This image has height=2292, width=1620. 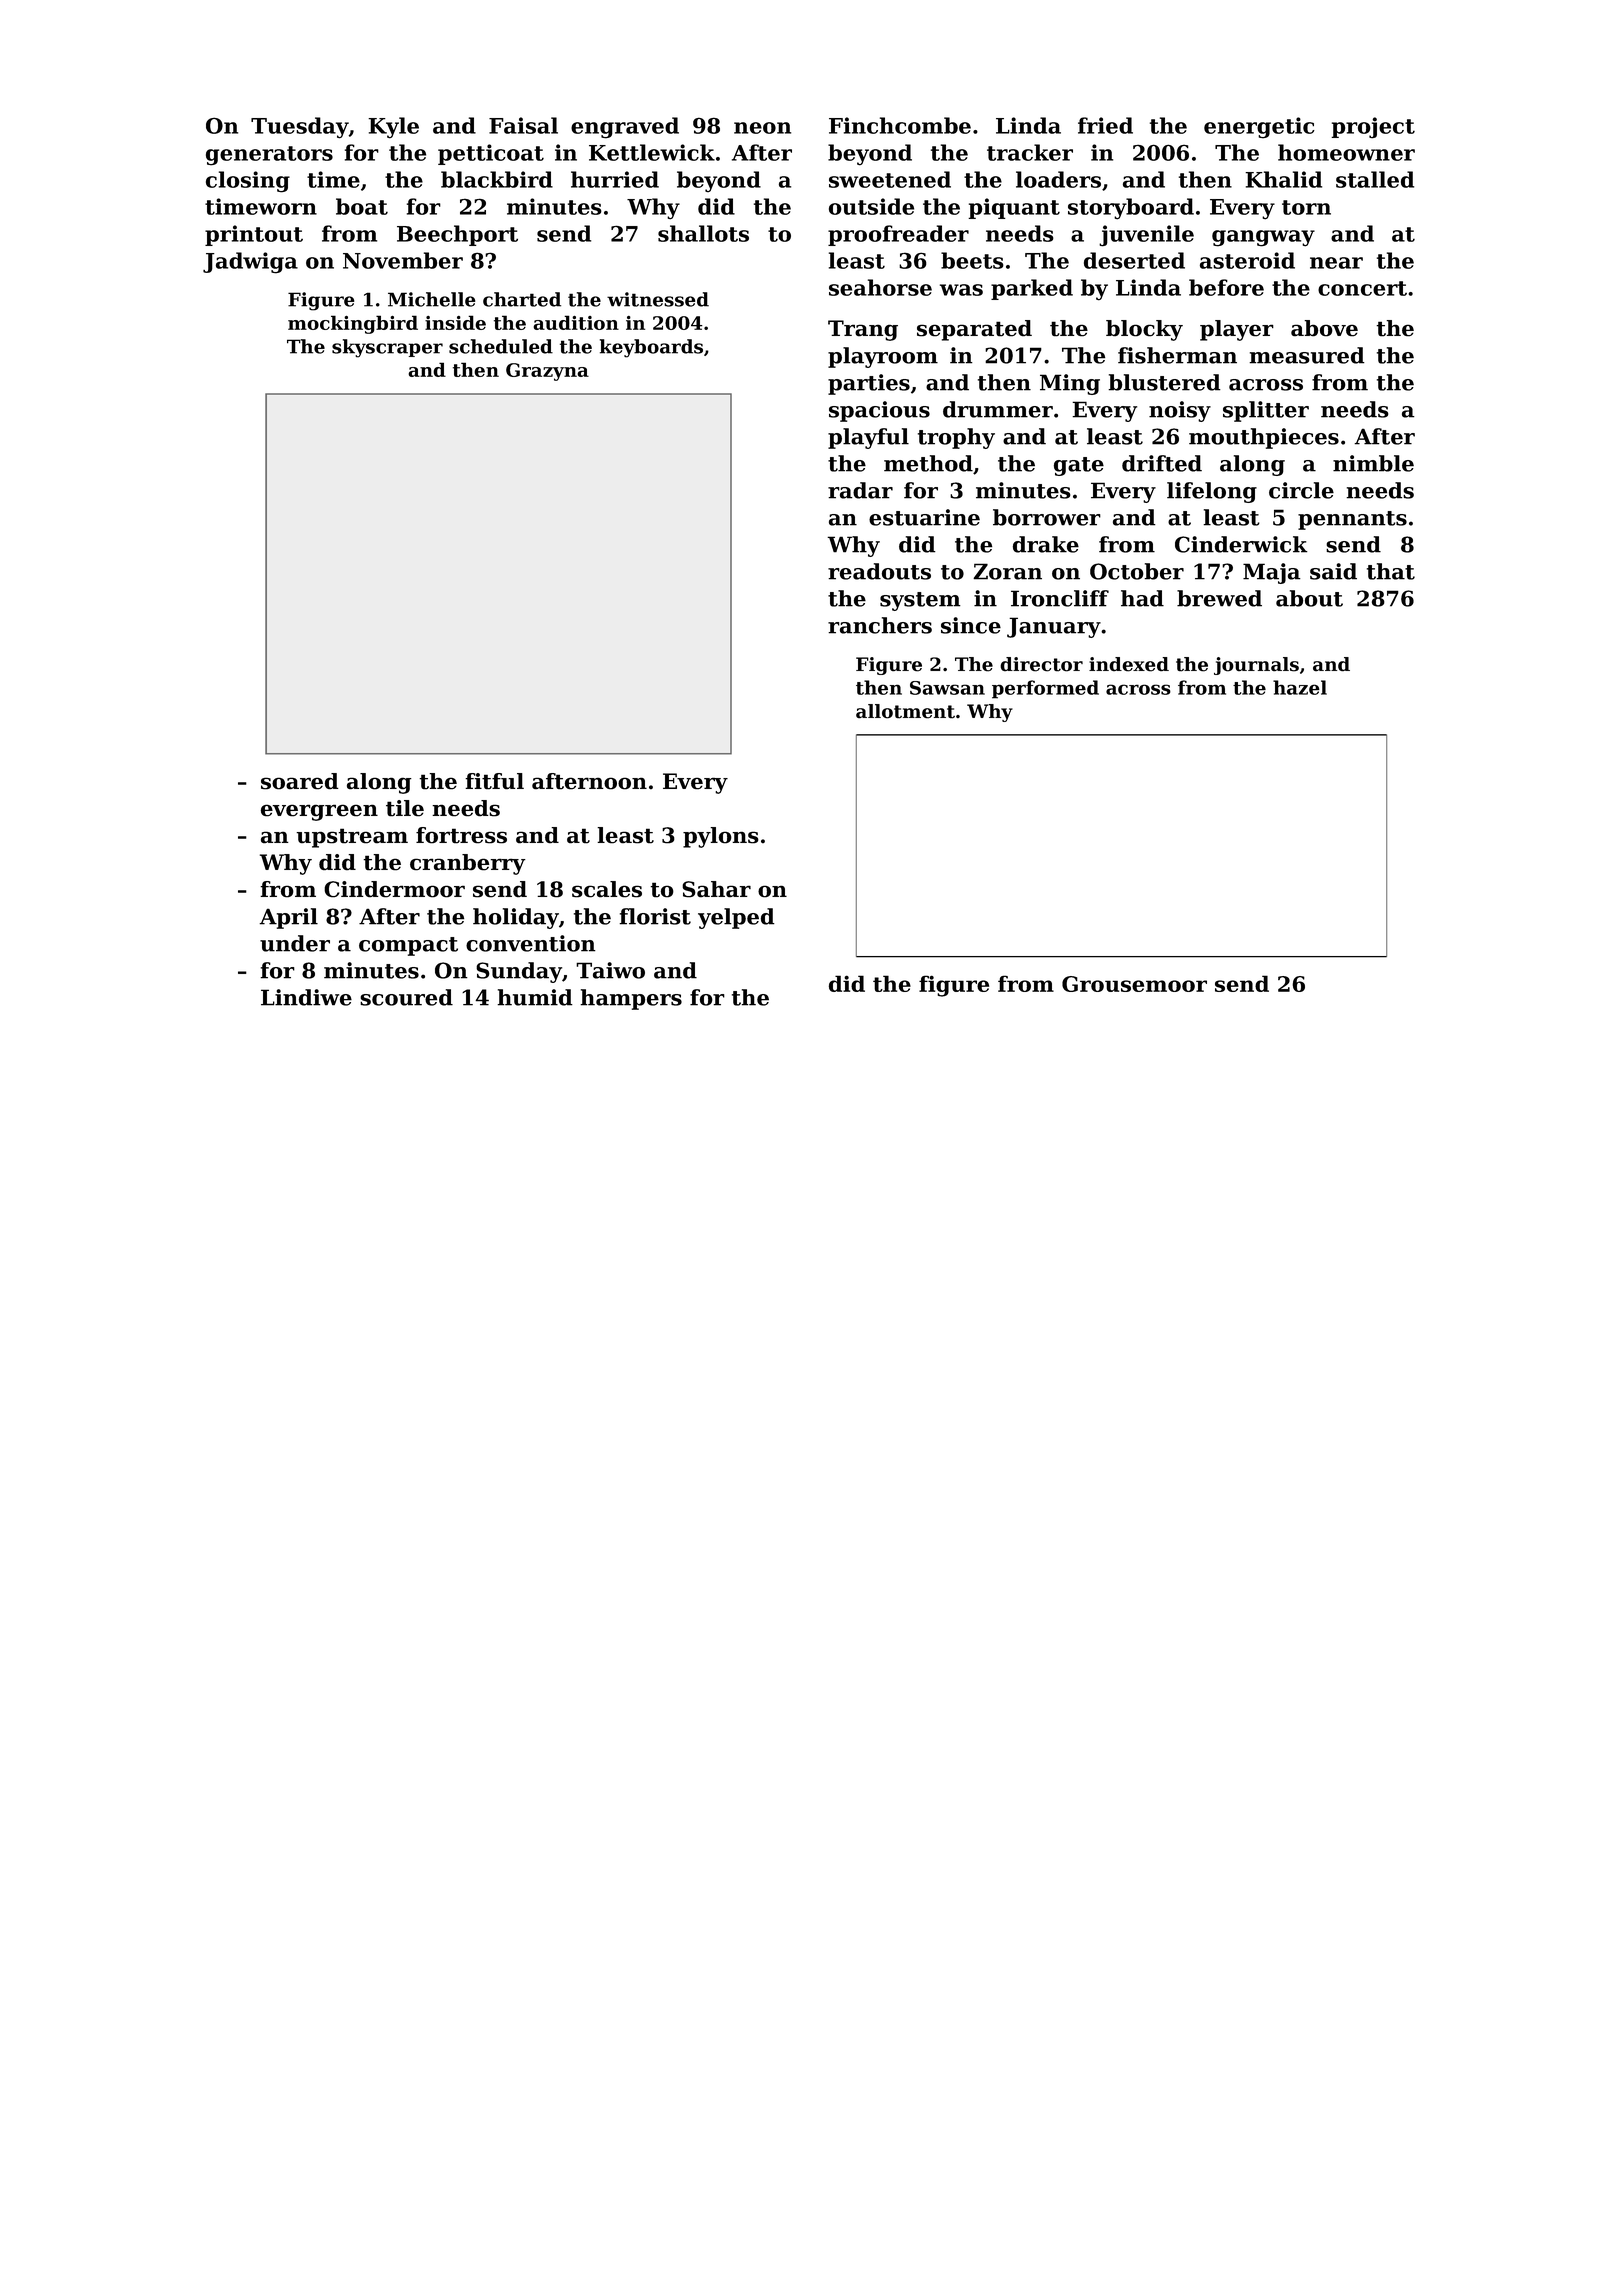 I want to click on skyscraper, so click(x=387, y=348).
